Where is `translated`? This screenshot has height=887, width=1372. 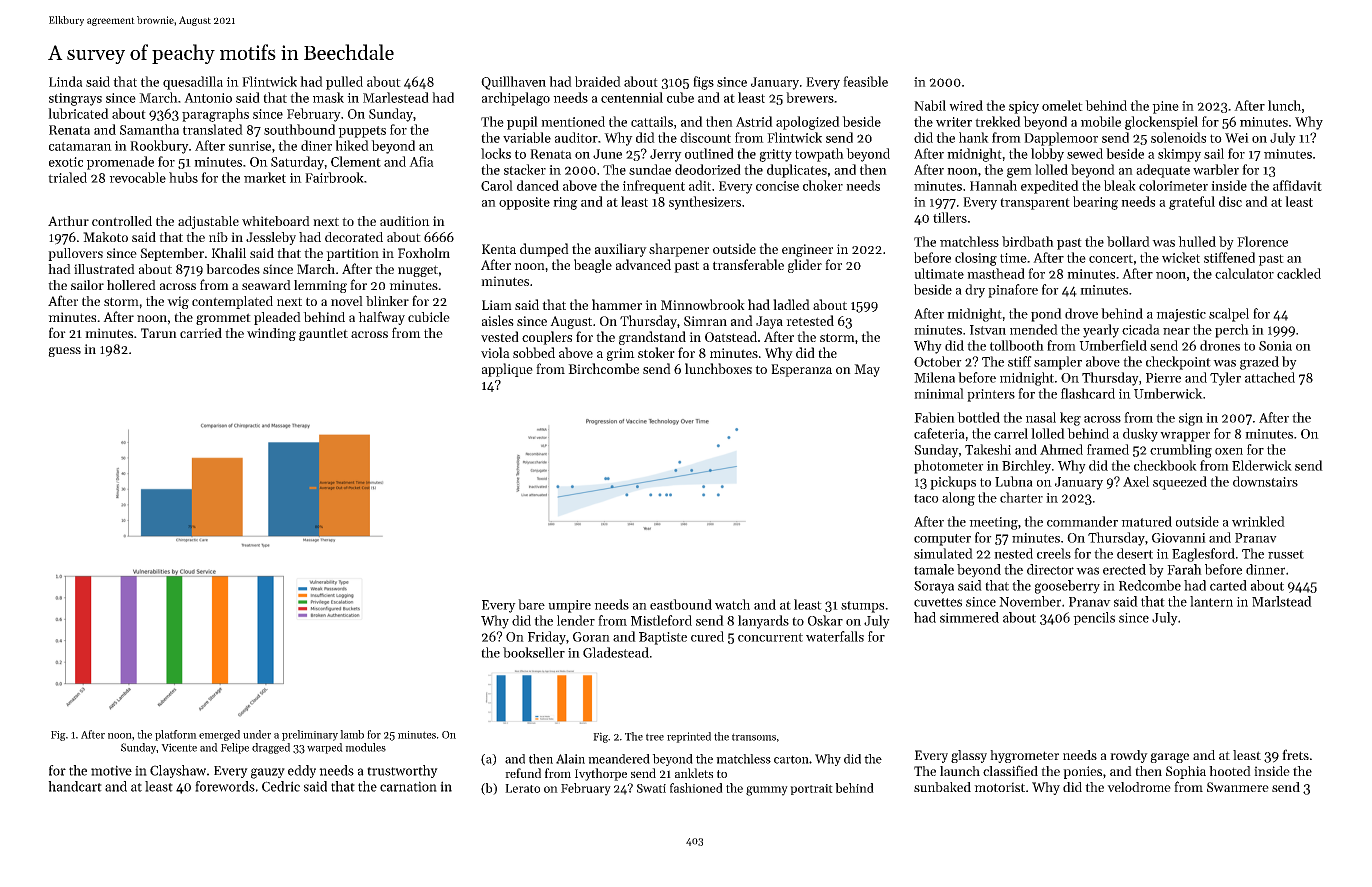 translated is located at coordinates (213, 129).
